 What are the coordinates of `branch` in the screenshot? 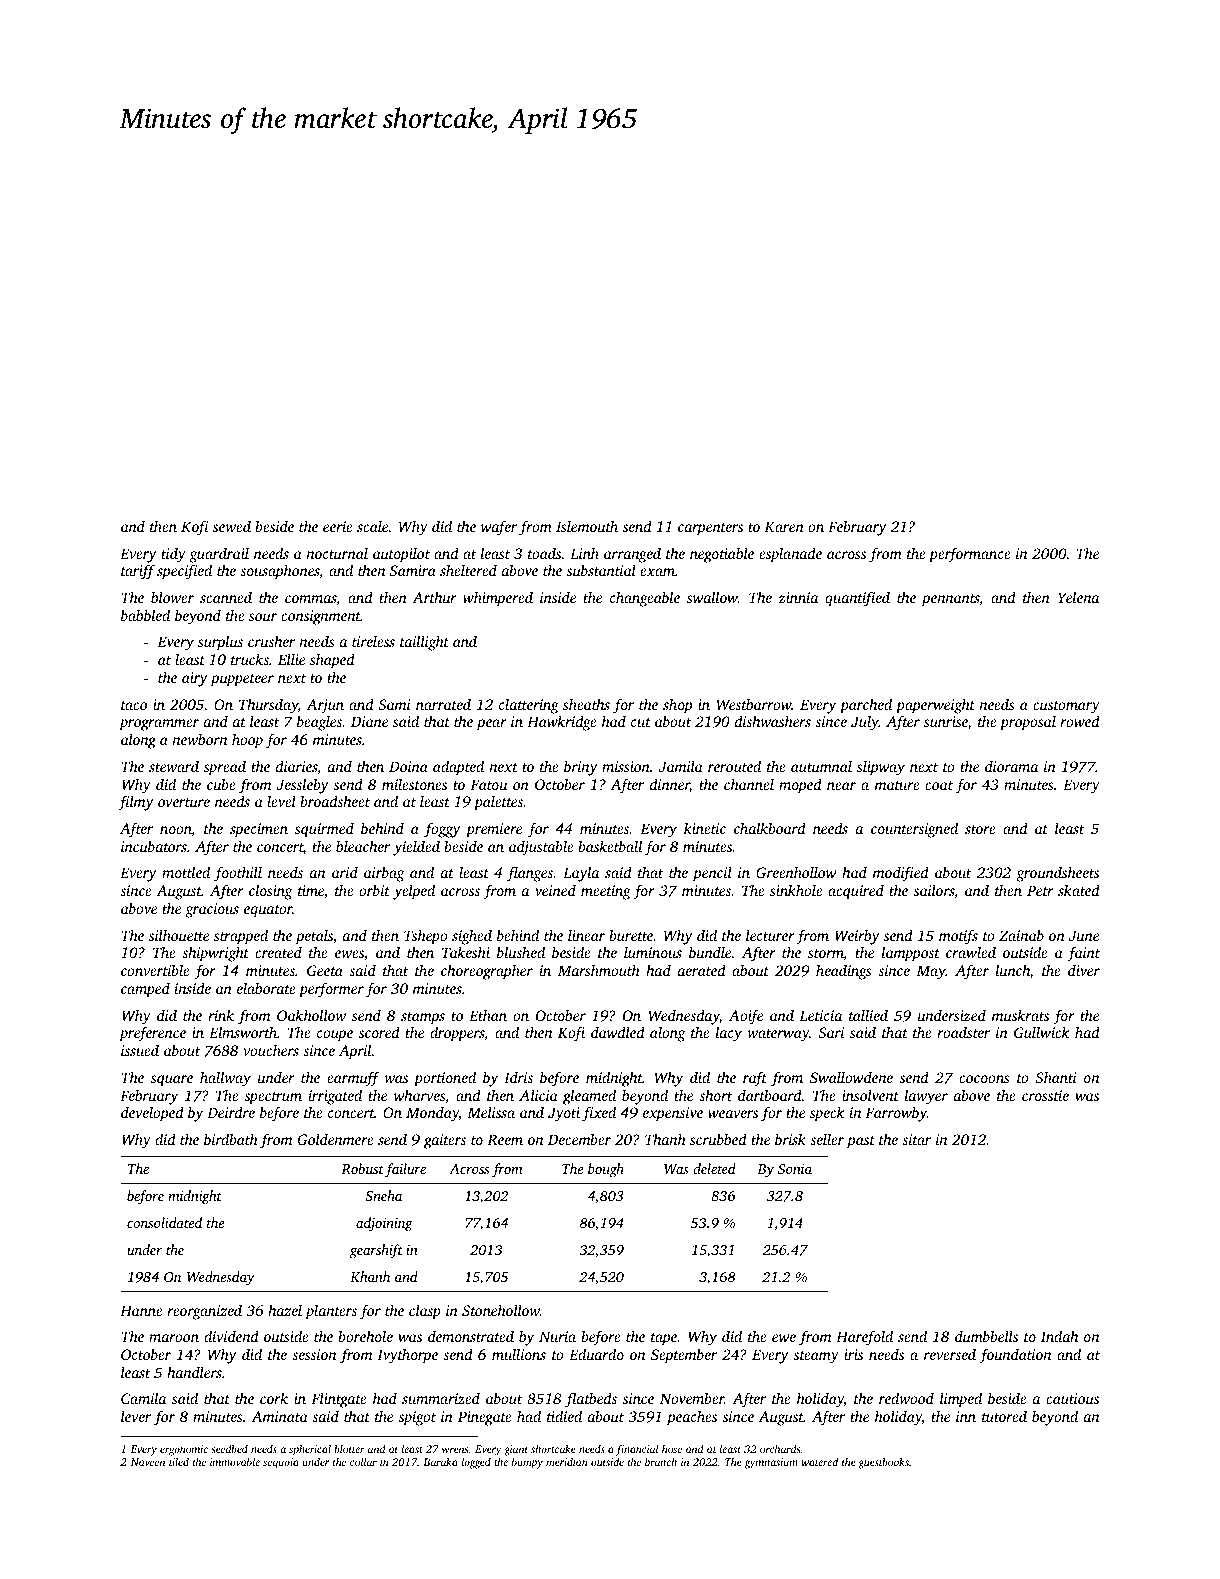 It's located at (661, 1461).
